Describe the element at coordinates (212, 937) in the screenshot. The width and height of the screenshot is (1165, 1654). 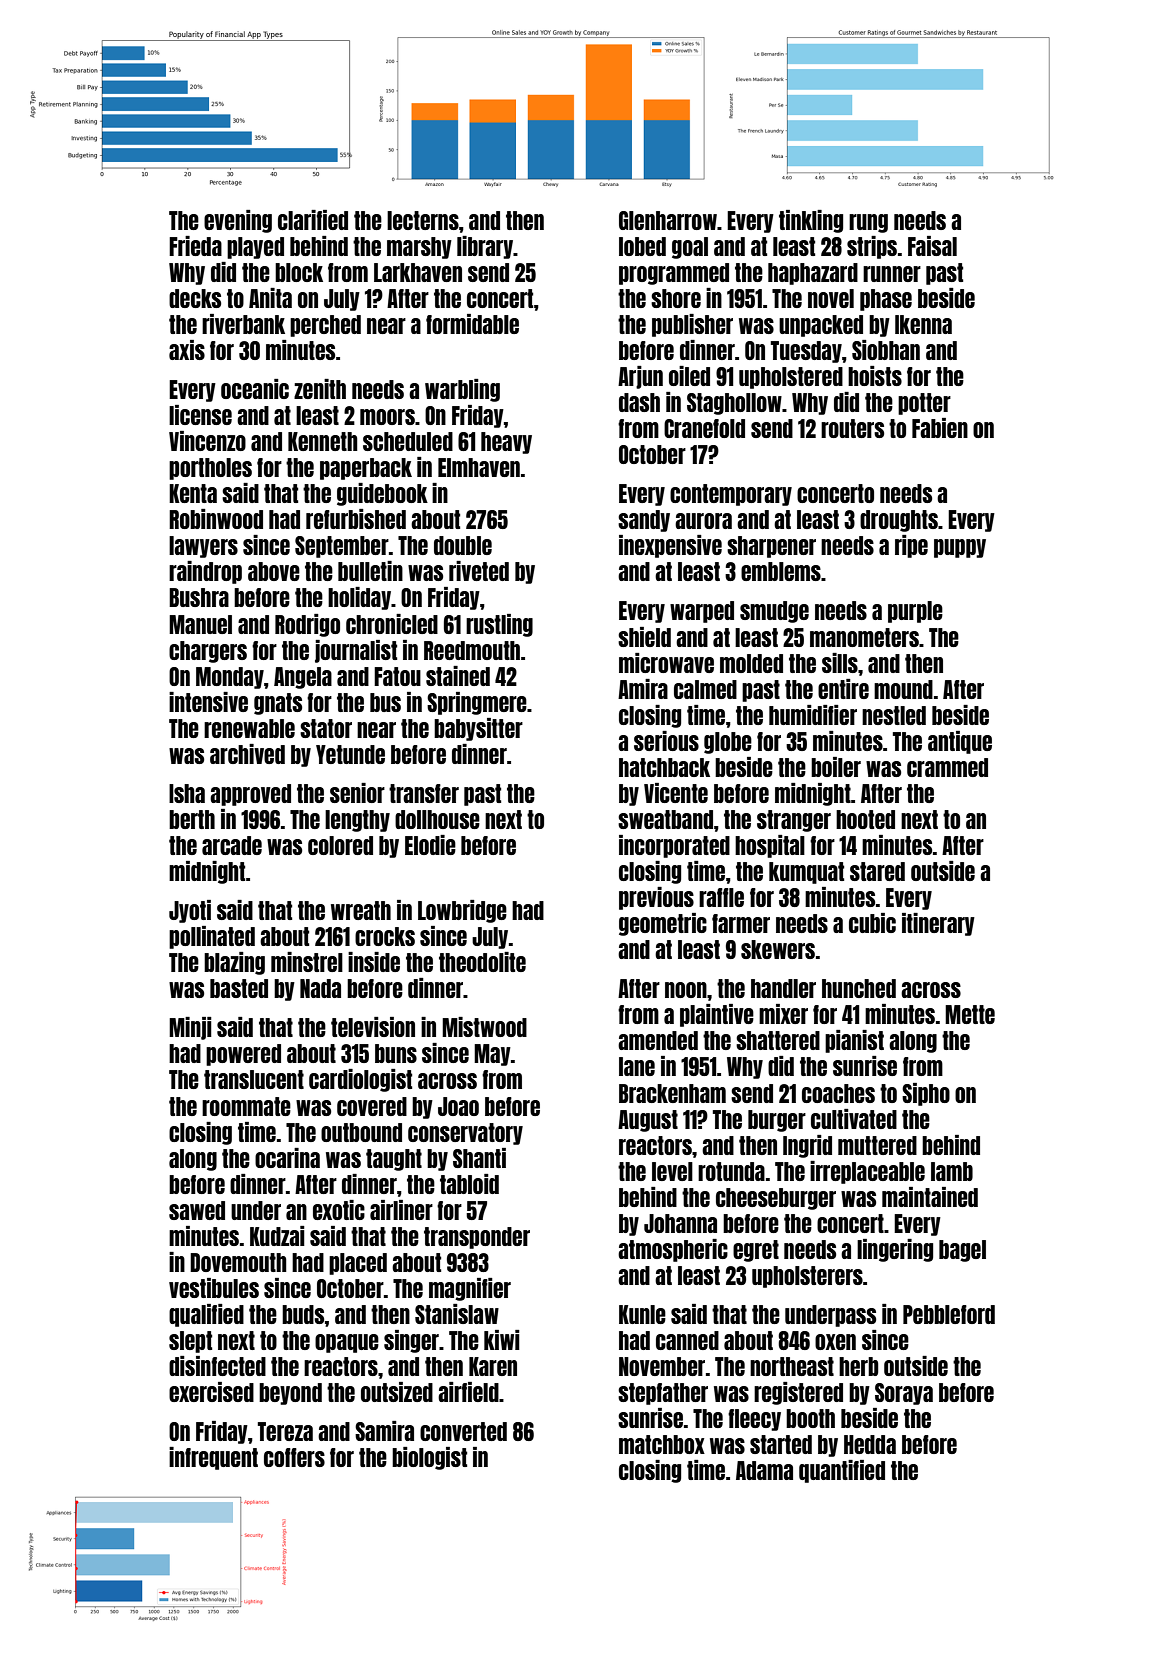
I see `pollinated` at that location.
